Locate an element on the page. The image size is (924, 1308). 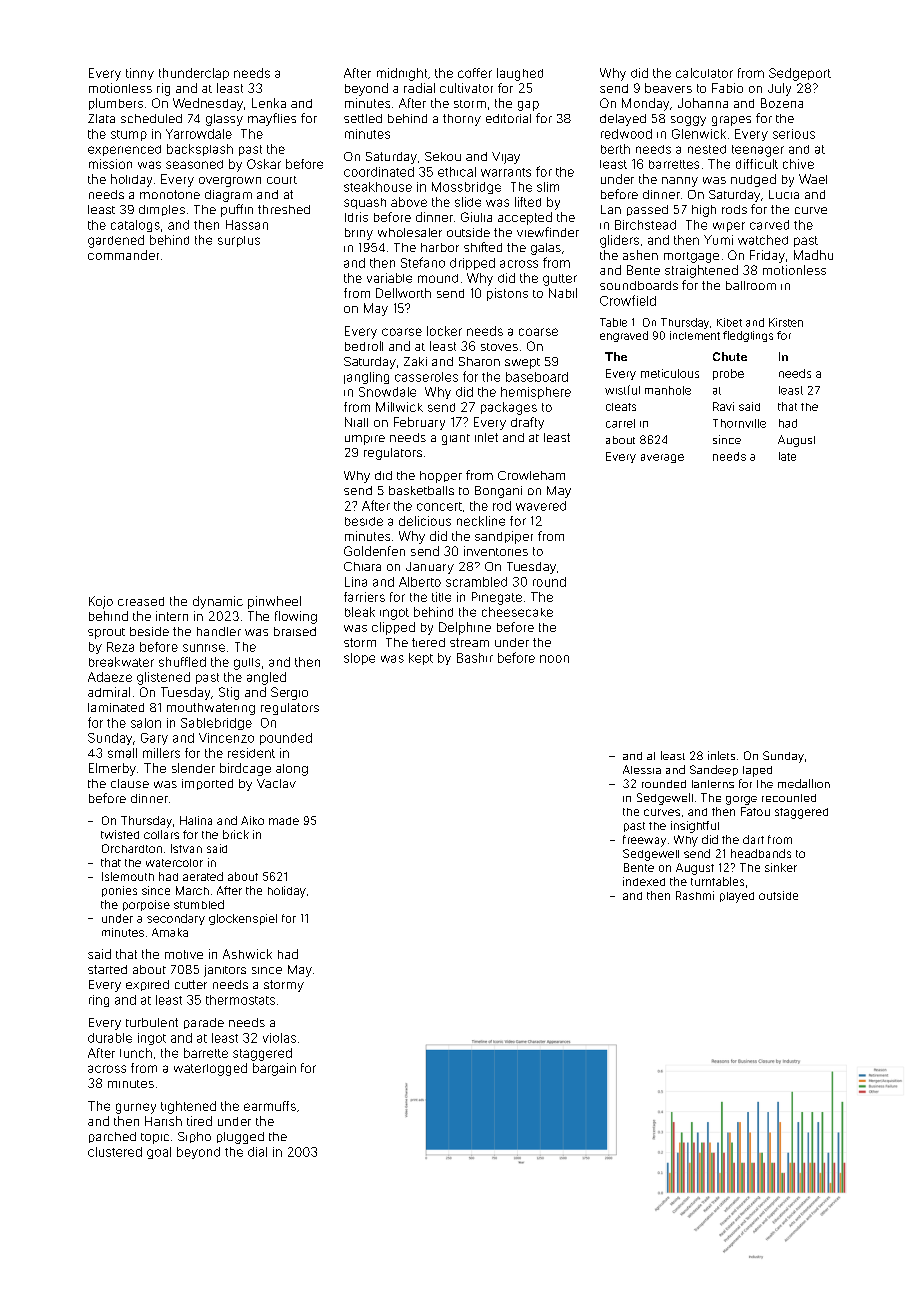
aerated is located at coordinates (203, 876).
